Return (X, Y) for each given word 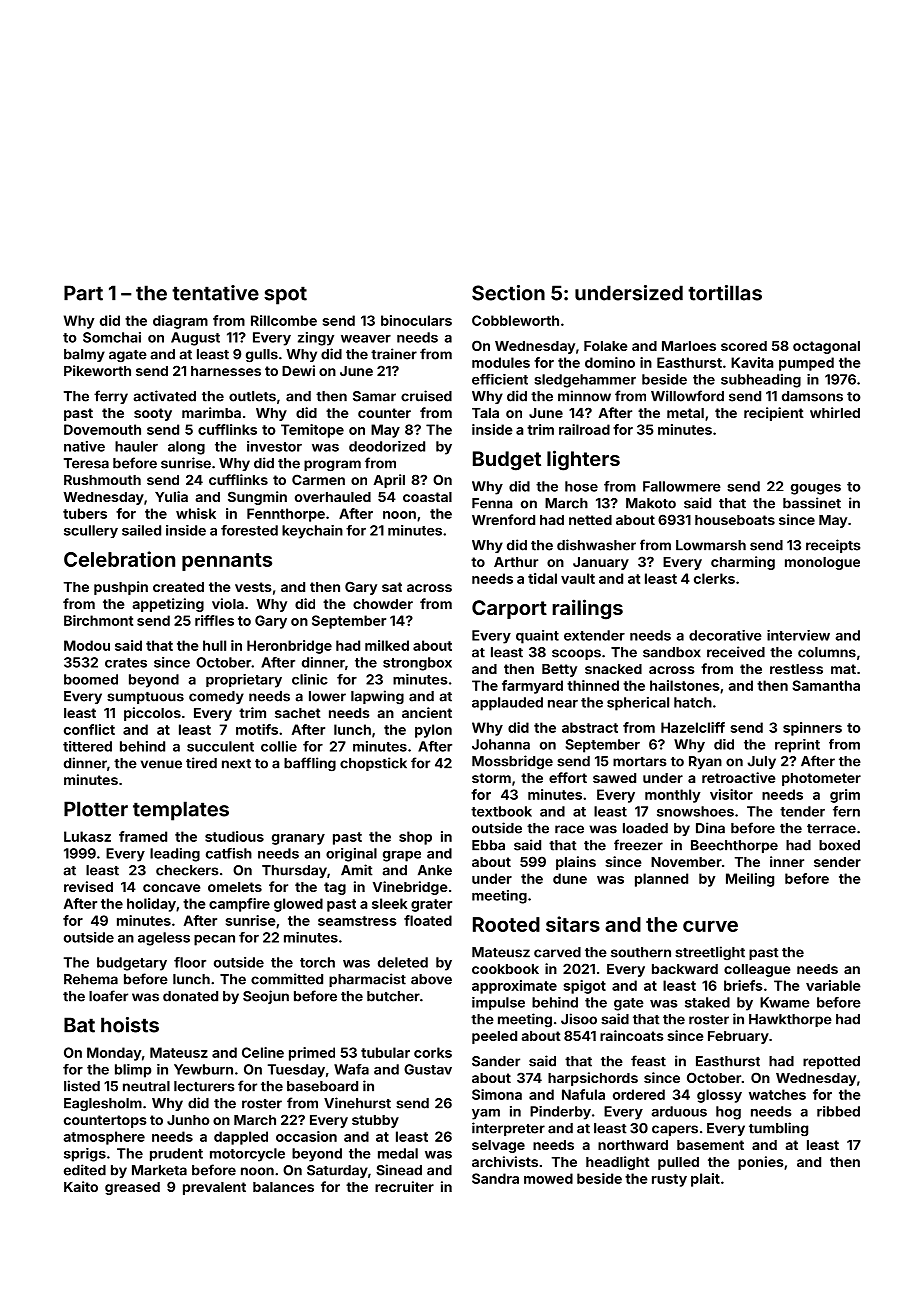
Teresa (86, 463)
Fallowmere (682, 486)
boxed (839, 845)
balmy (84, 355)
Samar (374, 396)
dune (570, 878)
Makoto (651, 503)
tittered (87, 746)
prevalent (214, 1188)
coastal (427, 497)
